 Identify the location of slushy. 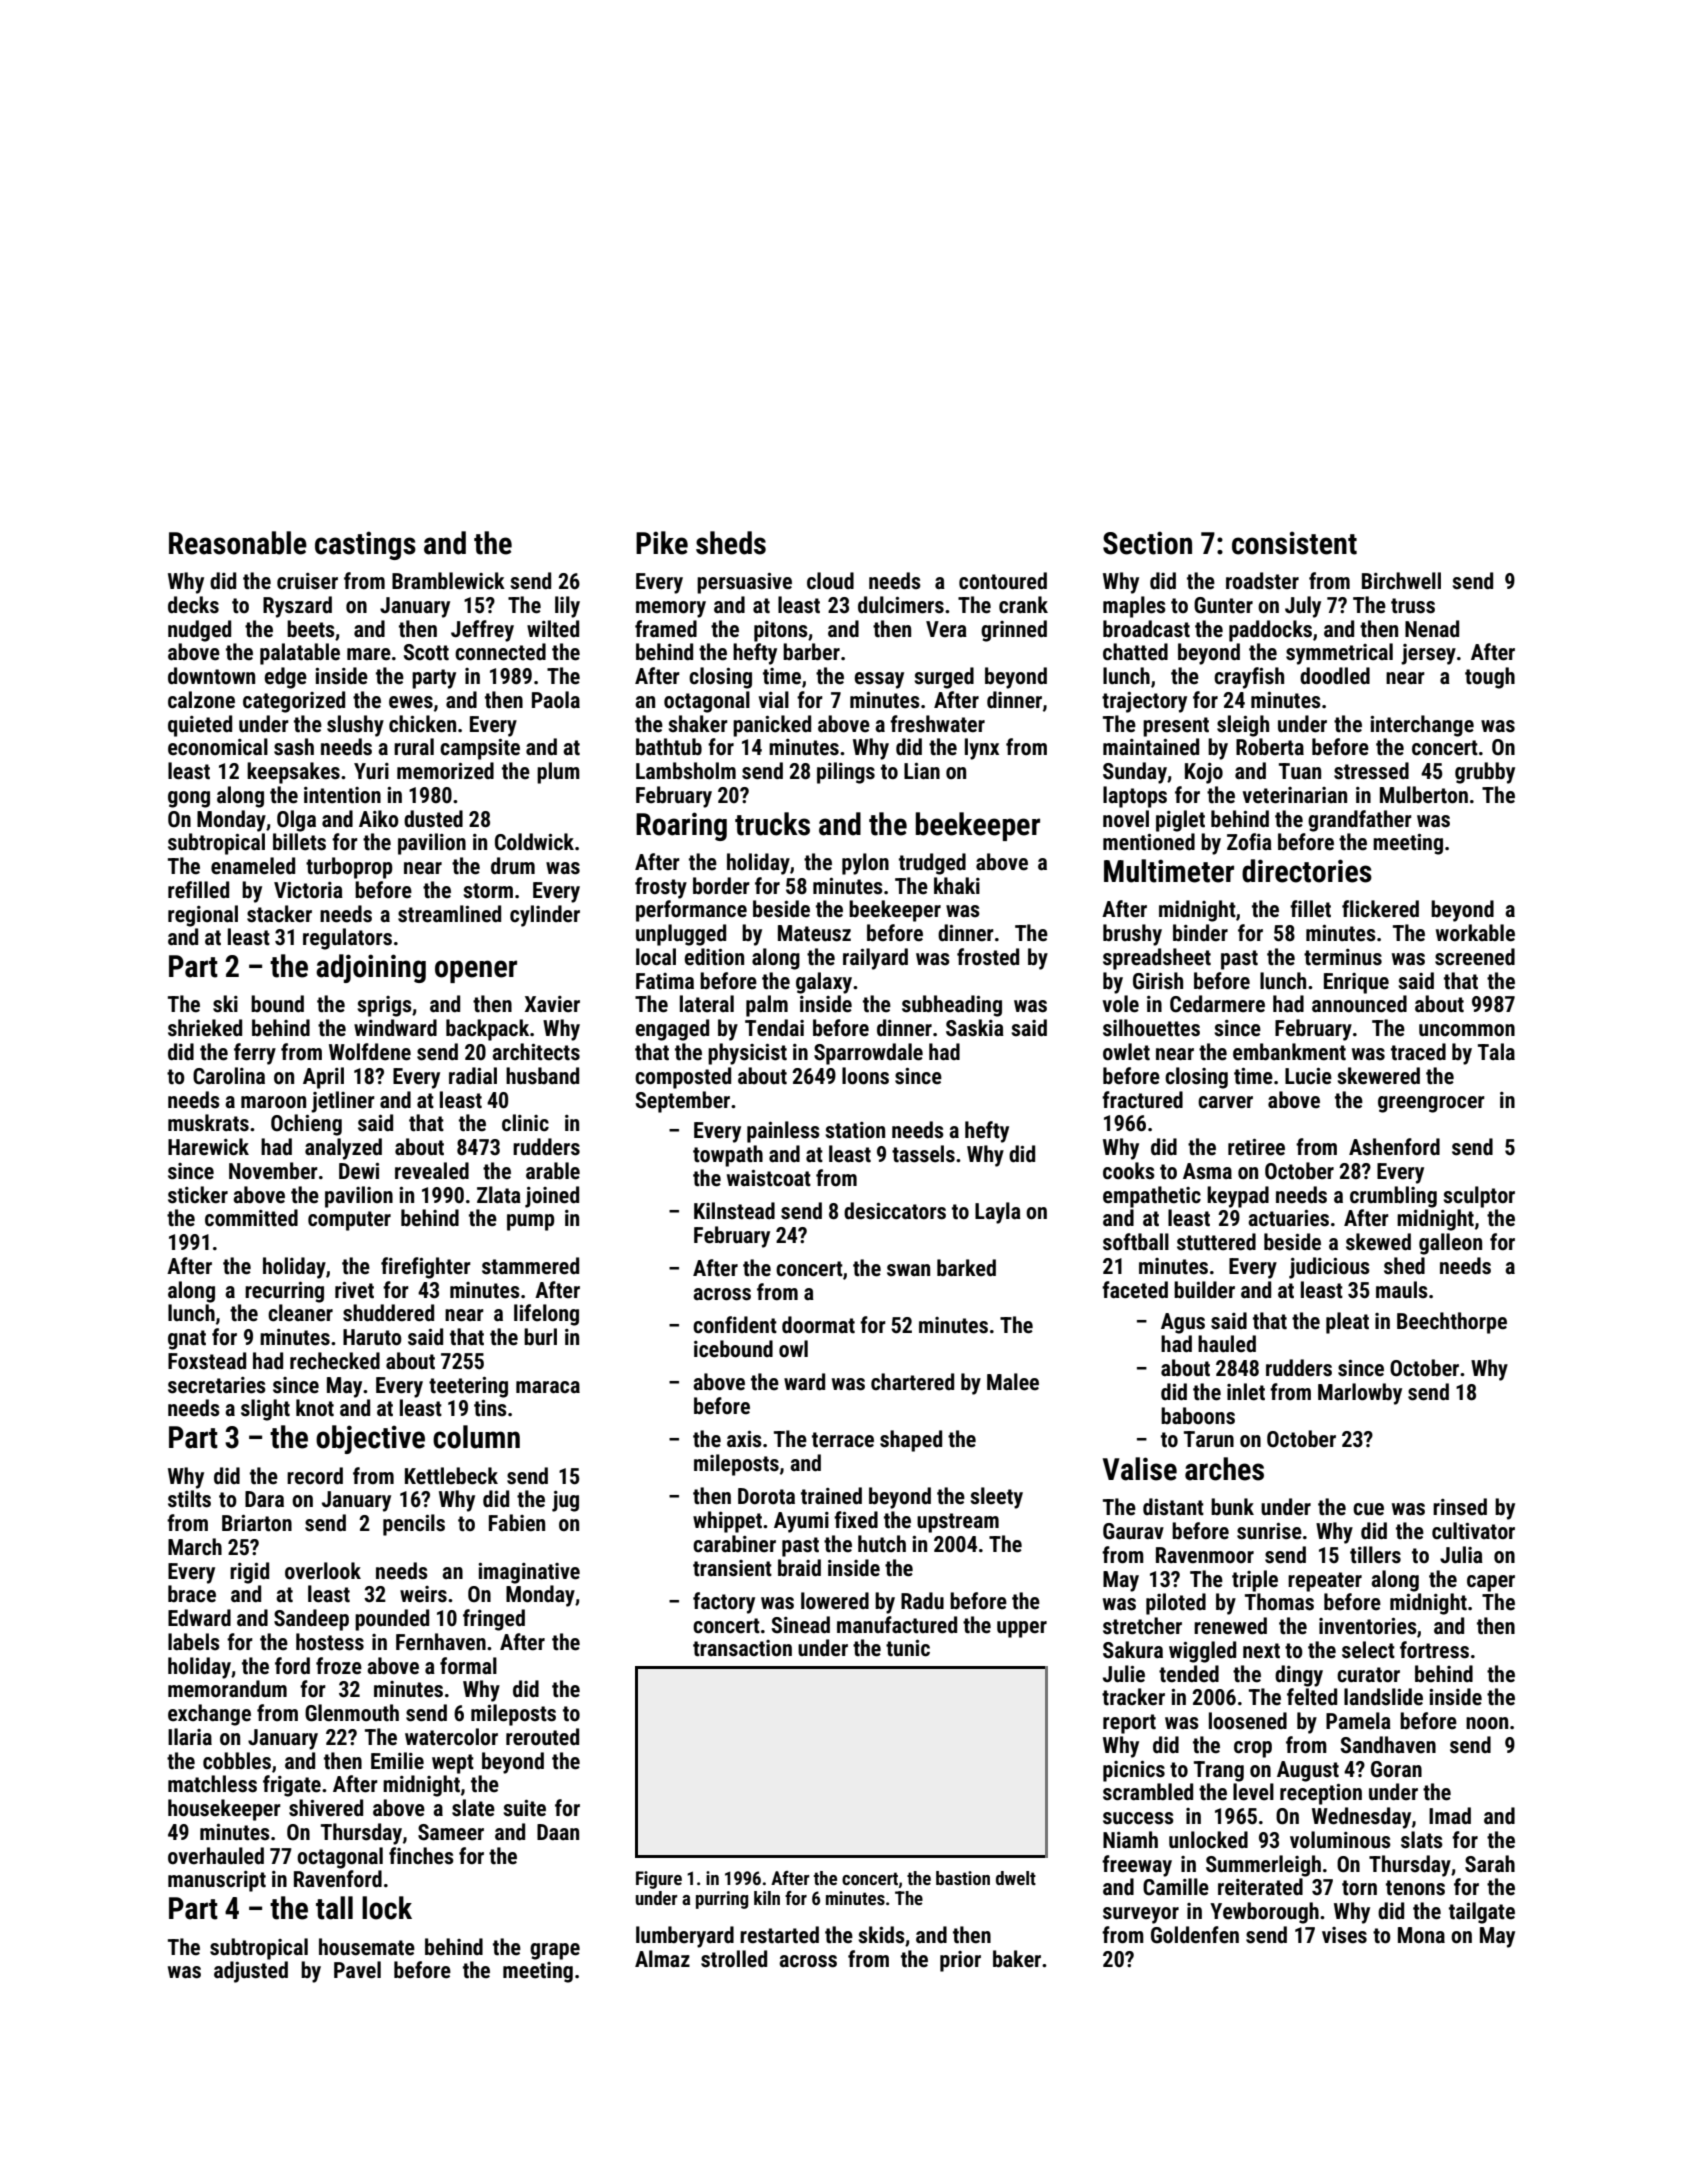
(355, 726).
